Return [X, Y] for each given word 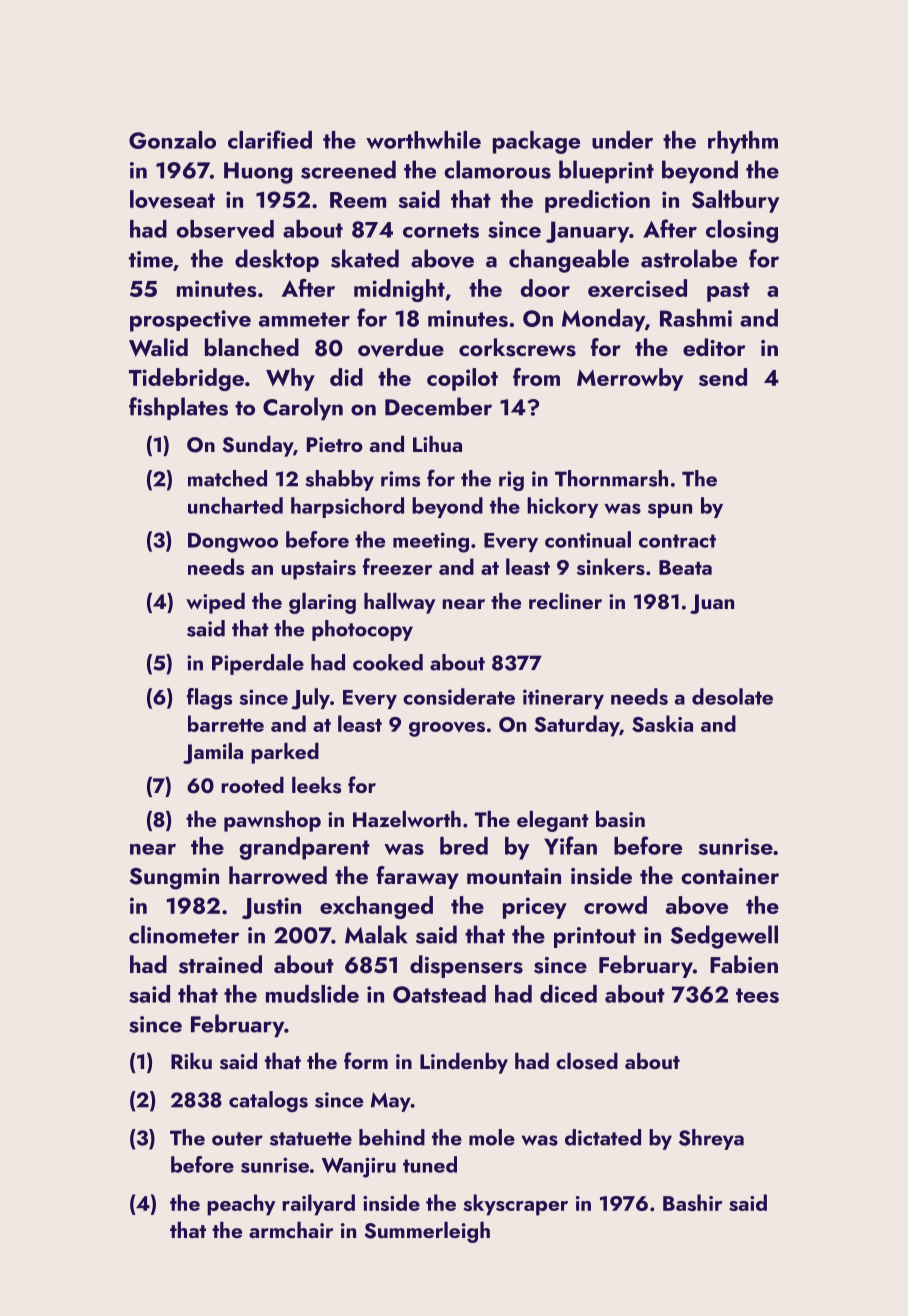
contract [677, 541]
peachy [241, 1205]
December [438, 406]
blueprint [606, 171]
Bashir [692, 1202]
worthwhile [423, 140]
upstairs [318, 570]
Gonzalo [172, 140]
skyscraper [515, 1205]
